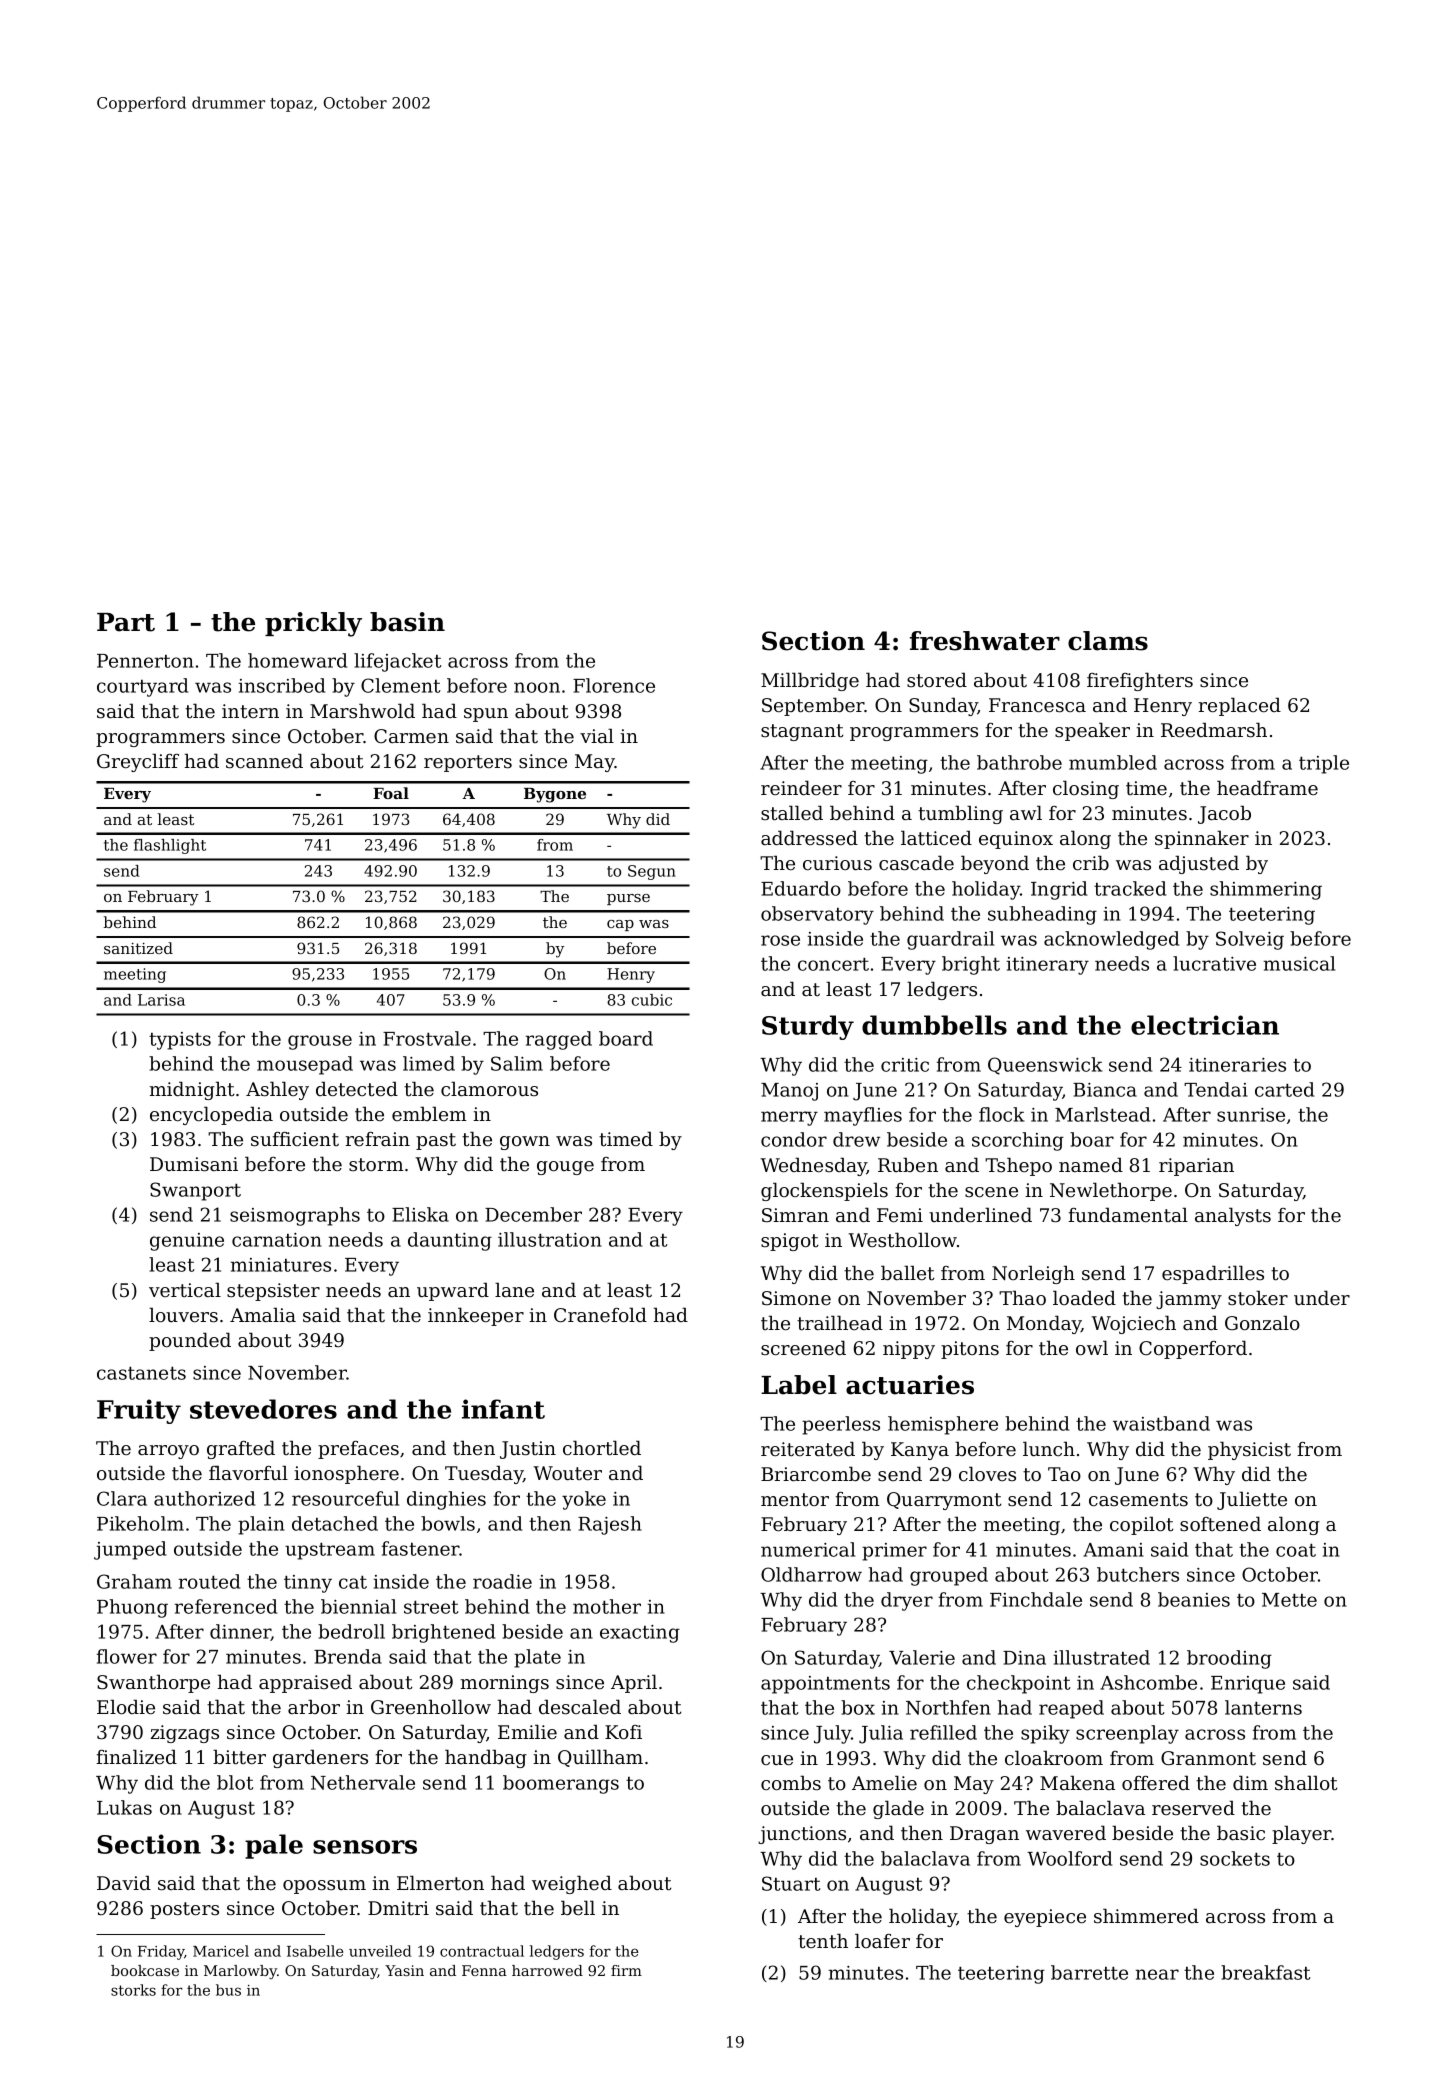 The width and height of the document is (1450, 2100). What do you see at coordinates (1049, 1448) in the document?
I see `lunch` at bounding box center [1049, 1448].
